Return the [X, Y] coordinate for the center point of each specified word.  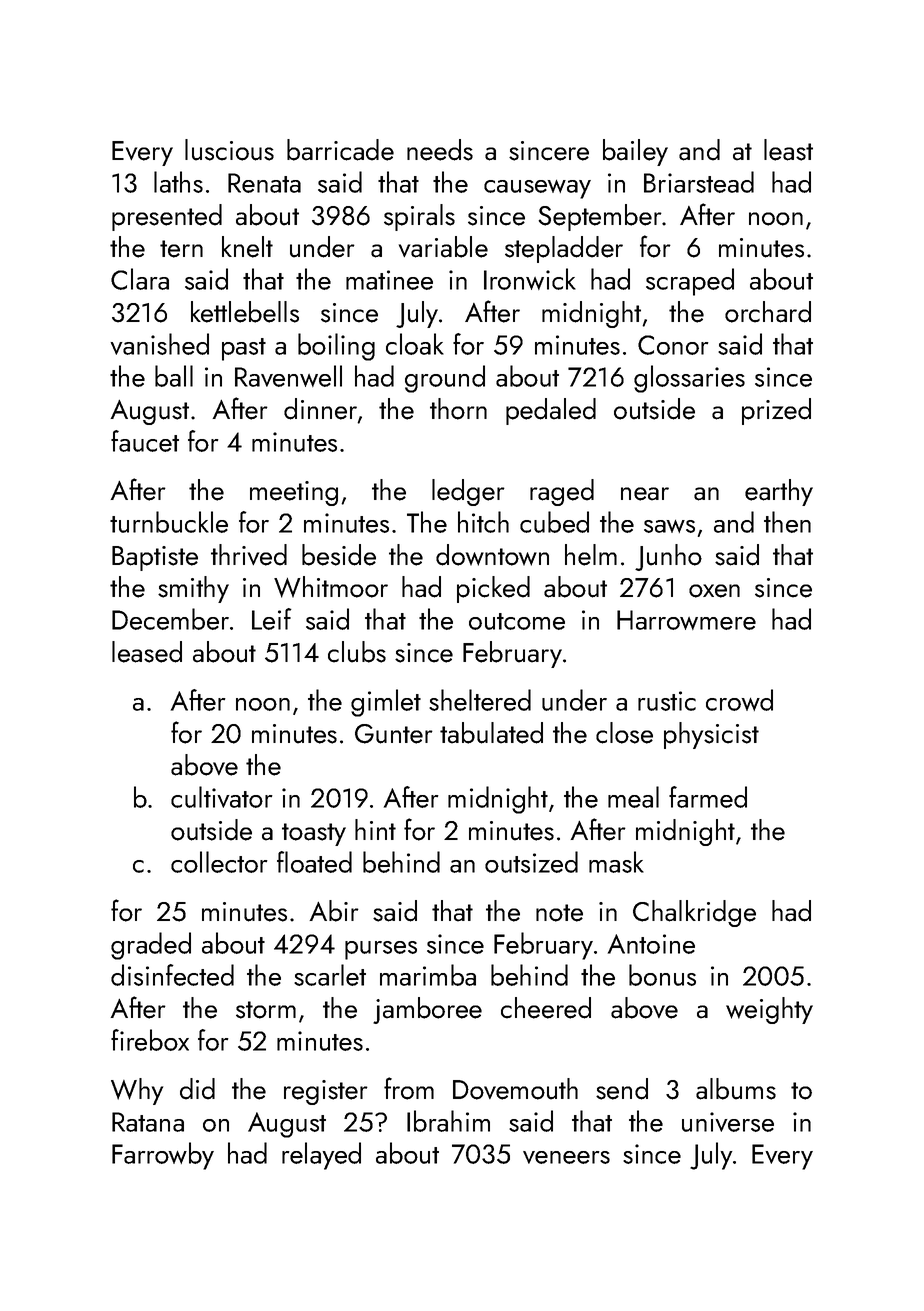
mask [616, 862]
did [197, 1089]
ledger [468, 492]
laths [178, 182]
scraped [690, 282]
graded [151, 946]
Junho [668, 557]
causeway [537, 189]
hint [375, 829]
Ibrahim [448, 1121]
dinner [320, 409]
